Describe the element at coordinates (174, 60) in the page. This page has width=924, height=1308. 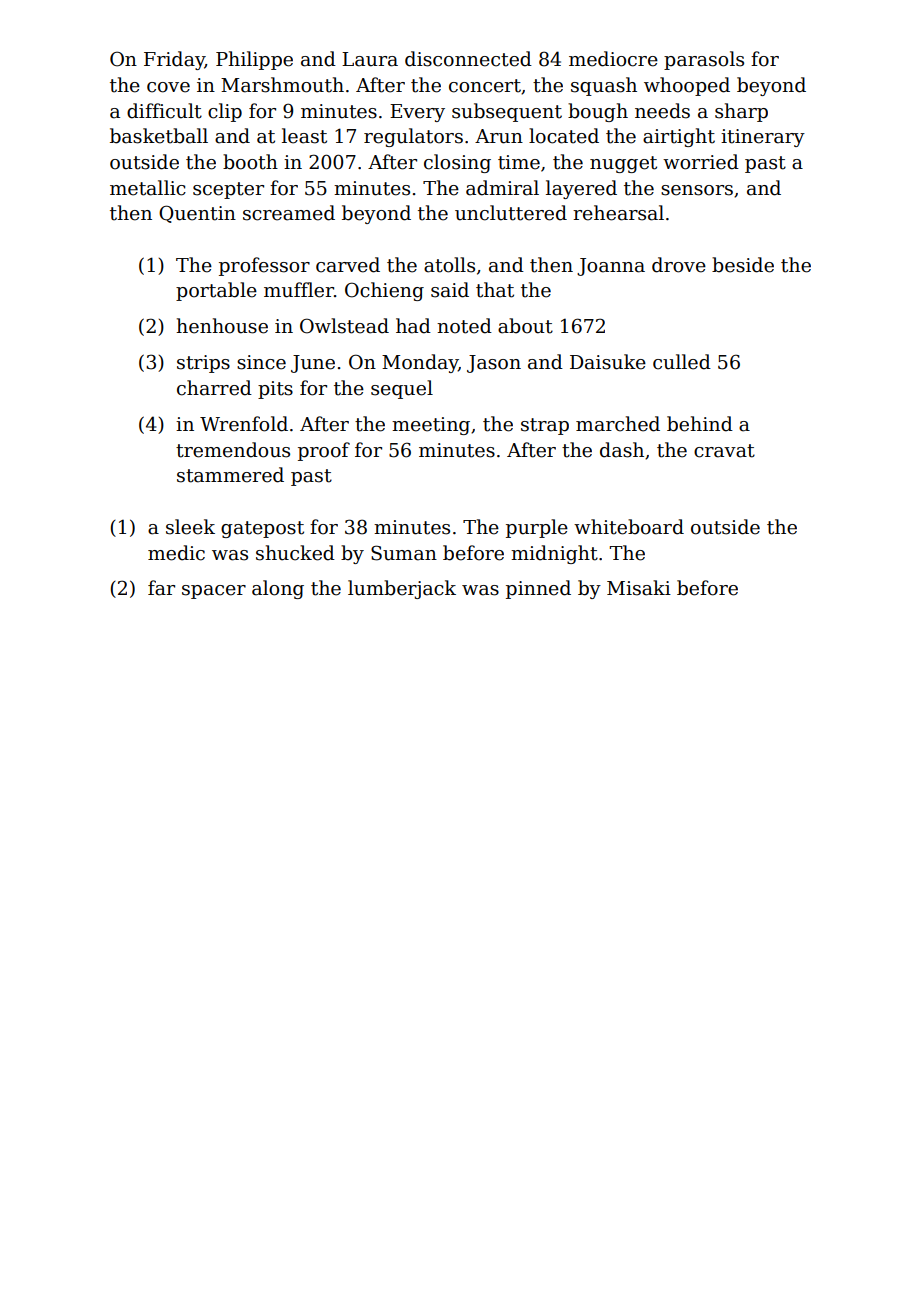
I see `Friday` at that location.
